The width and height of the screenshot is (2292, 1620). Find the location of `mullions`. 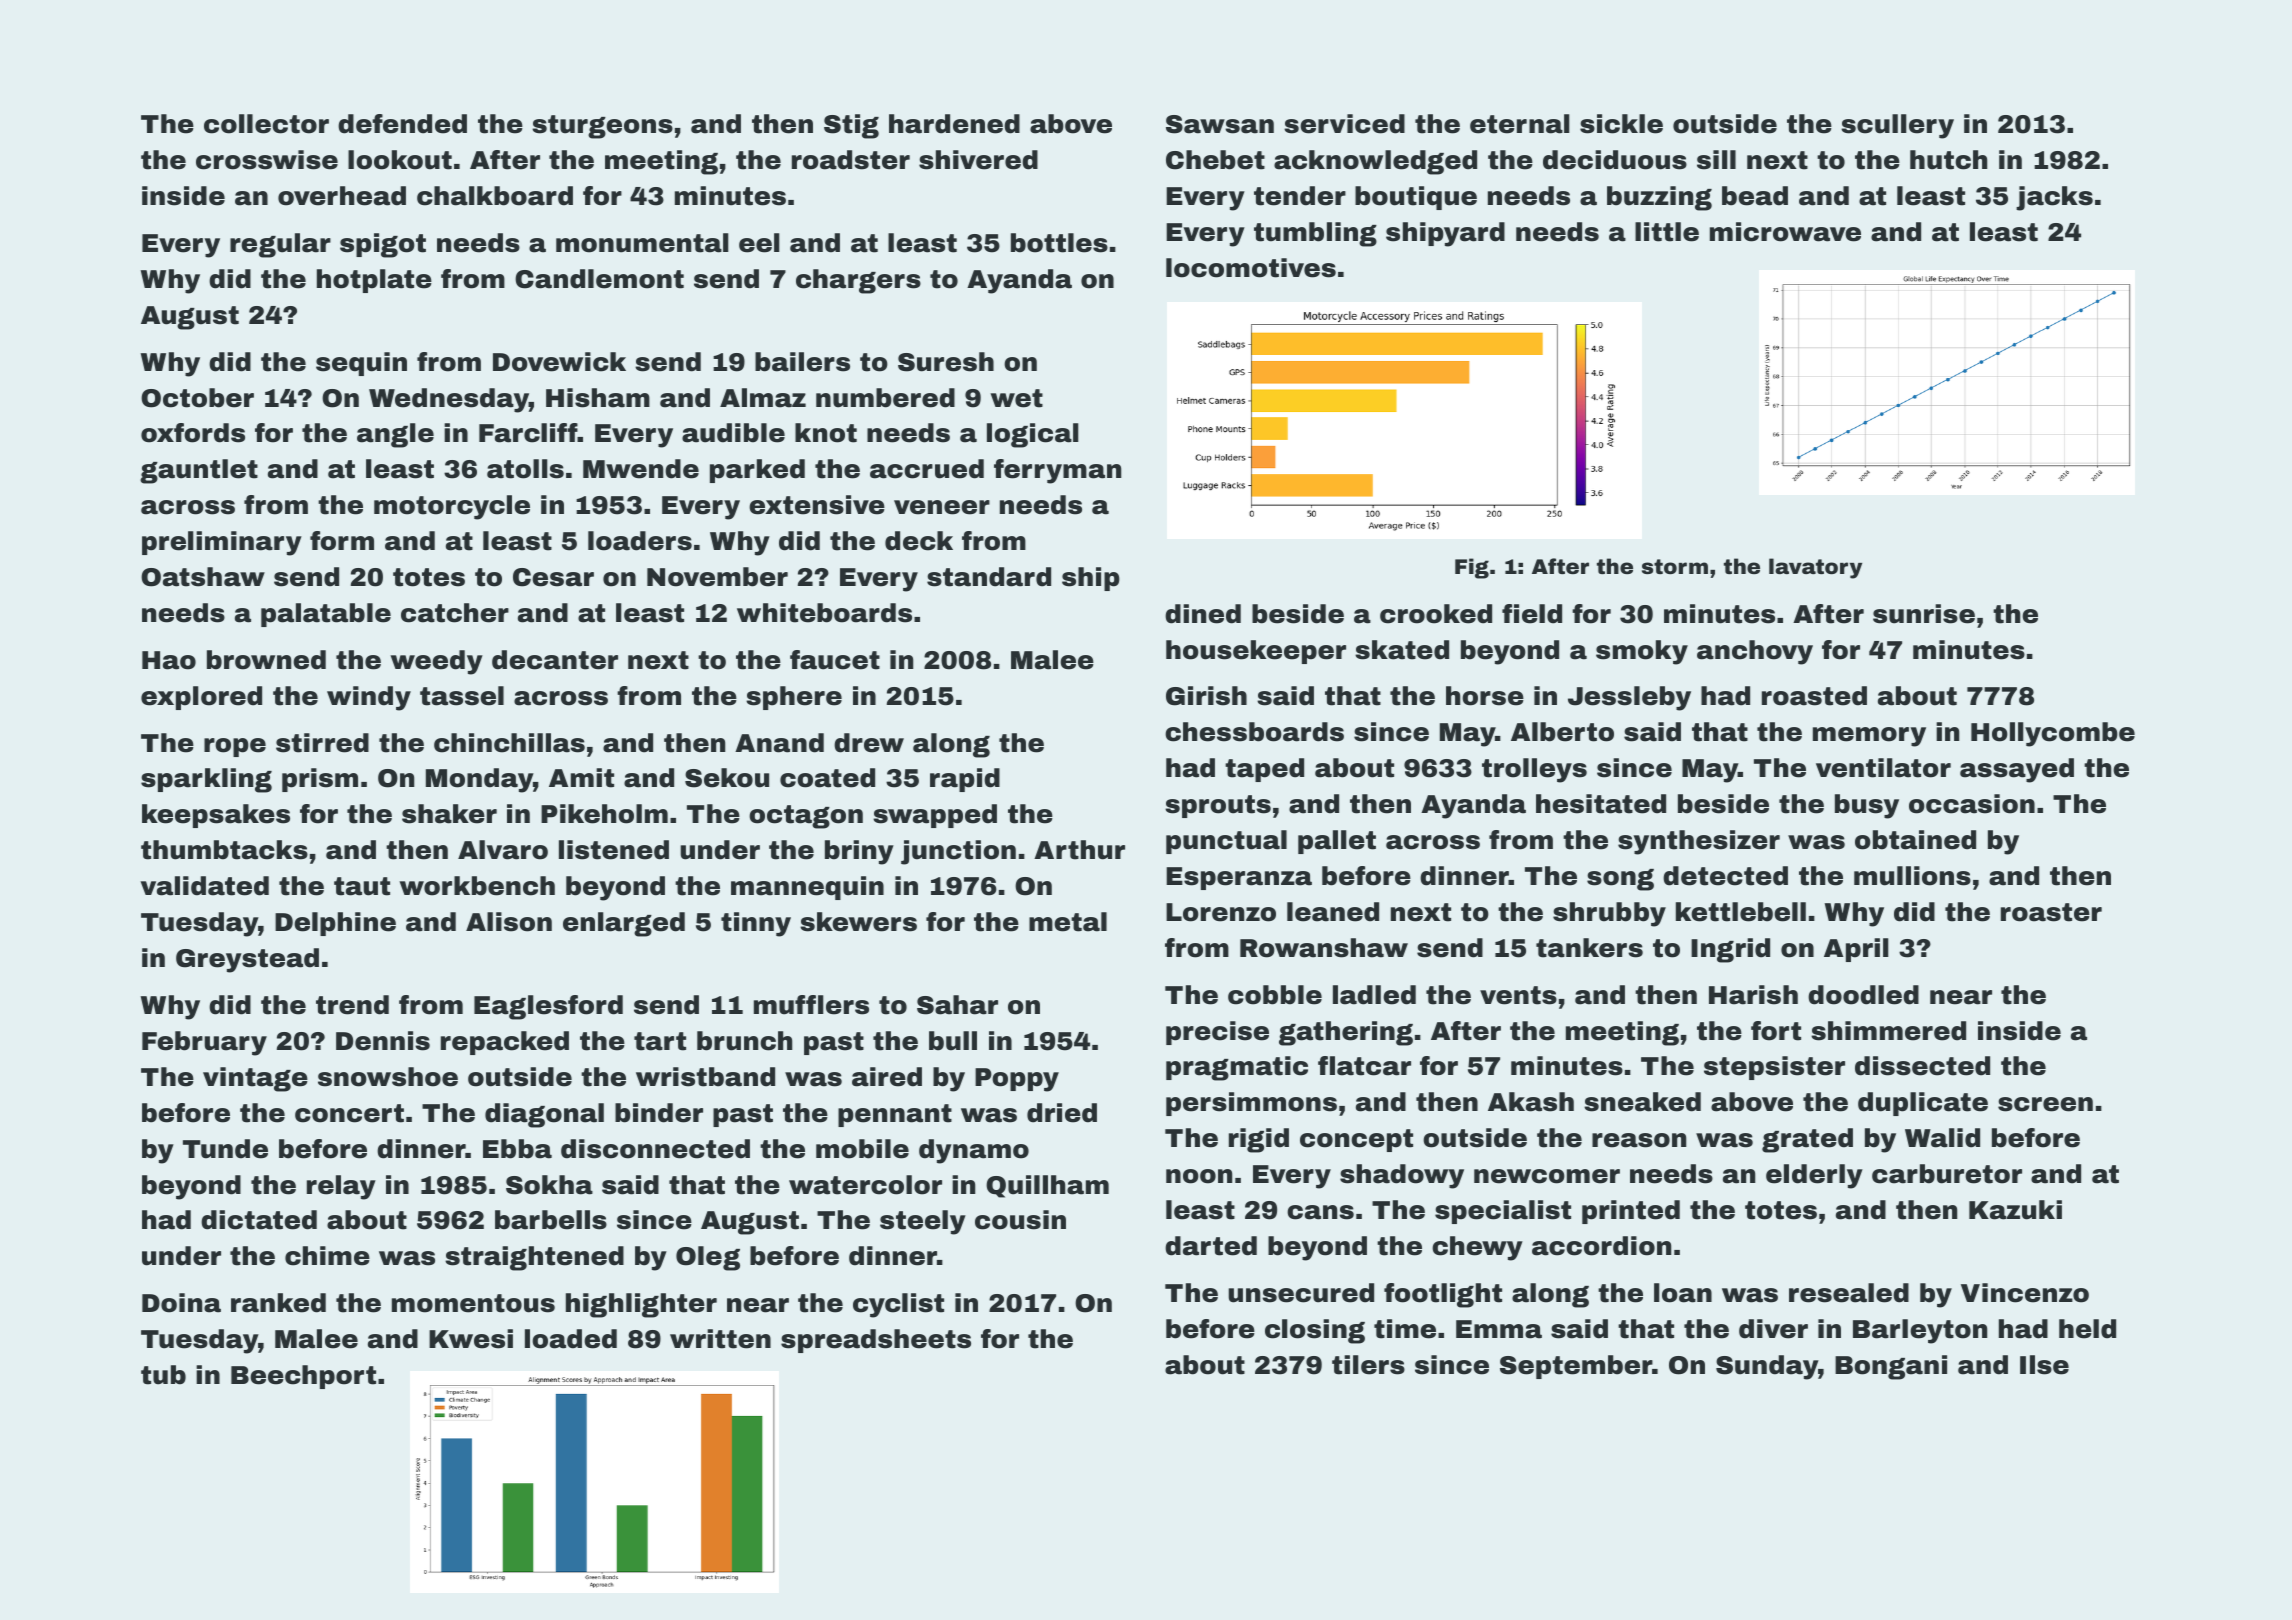

mullions is located at coordinates (1912, 876).
